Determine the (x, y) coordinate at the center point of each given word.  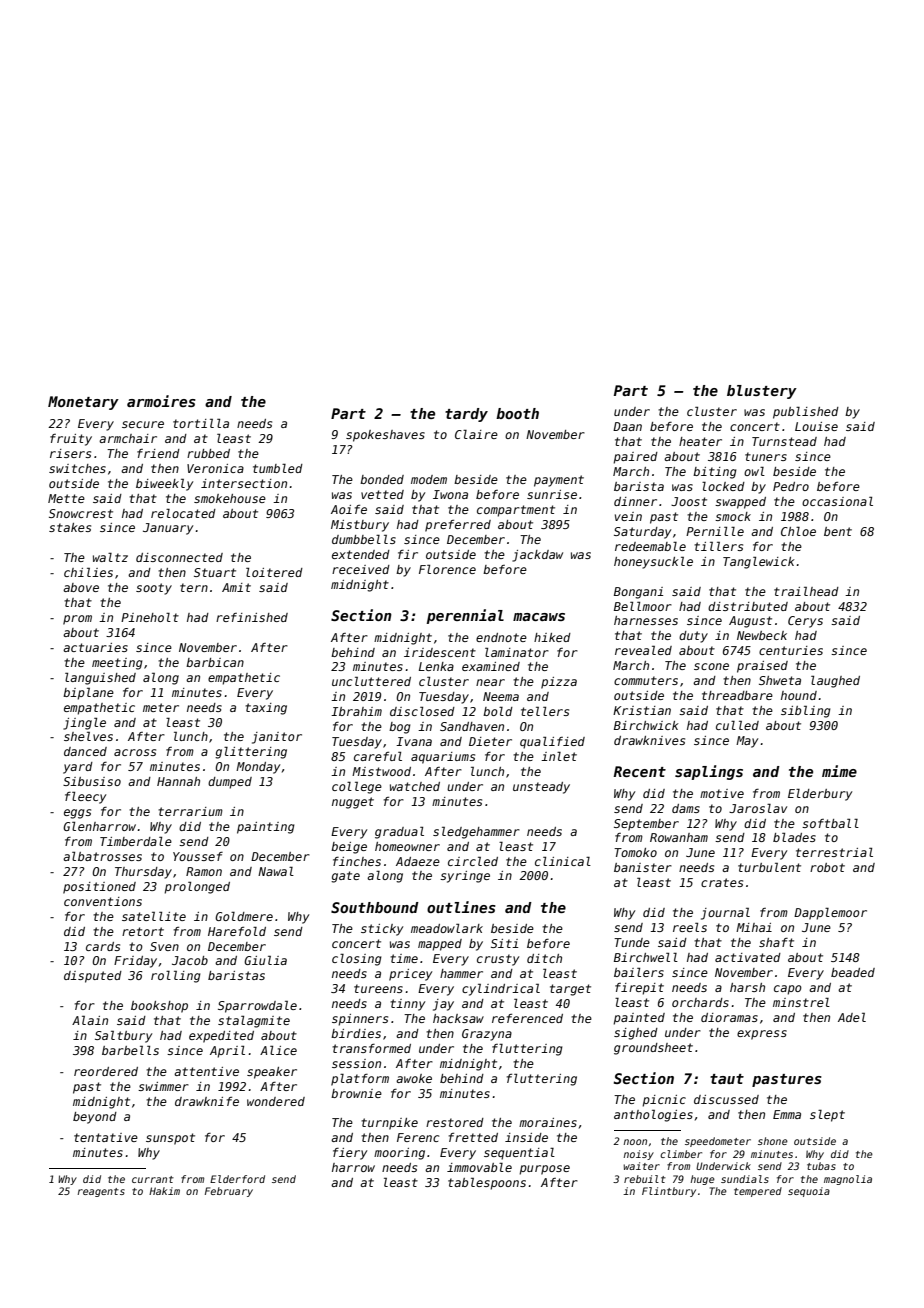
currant (153, 1179)
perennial (465, 616)
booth (517, 413)
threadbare (737, 695)
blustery (762, 392)
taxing (266, 709)
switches (77, 468)
